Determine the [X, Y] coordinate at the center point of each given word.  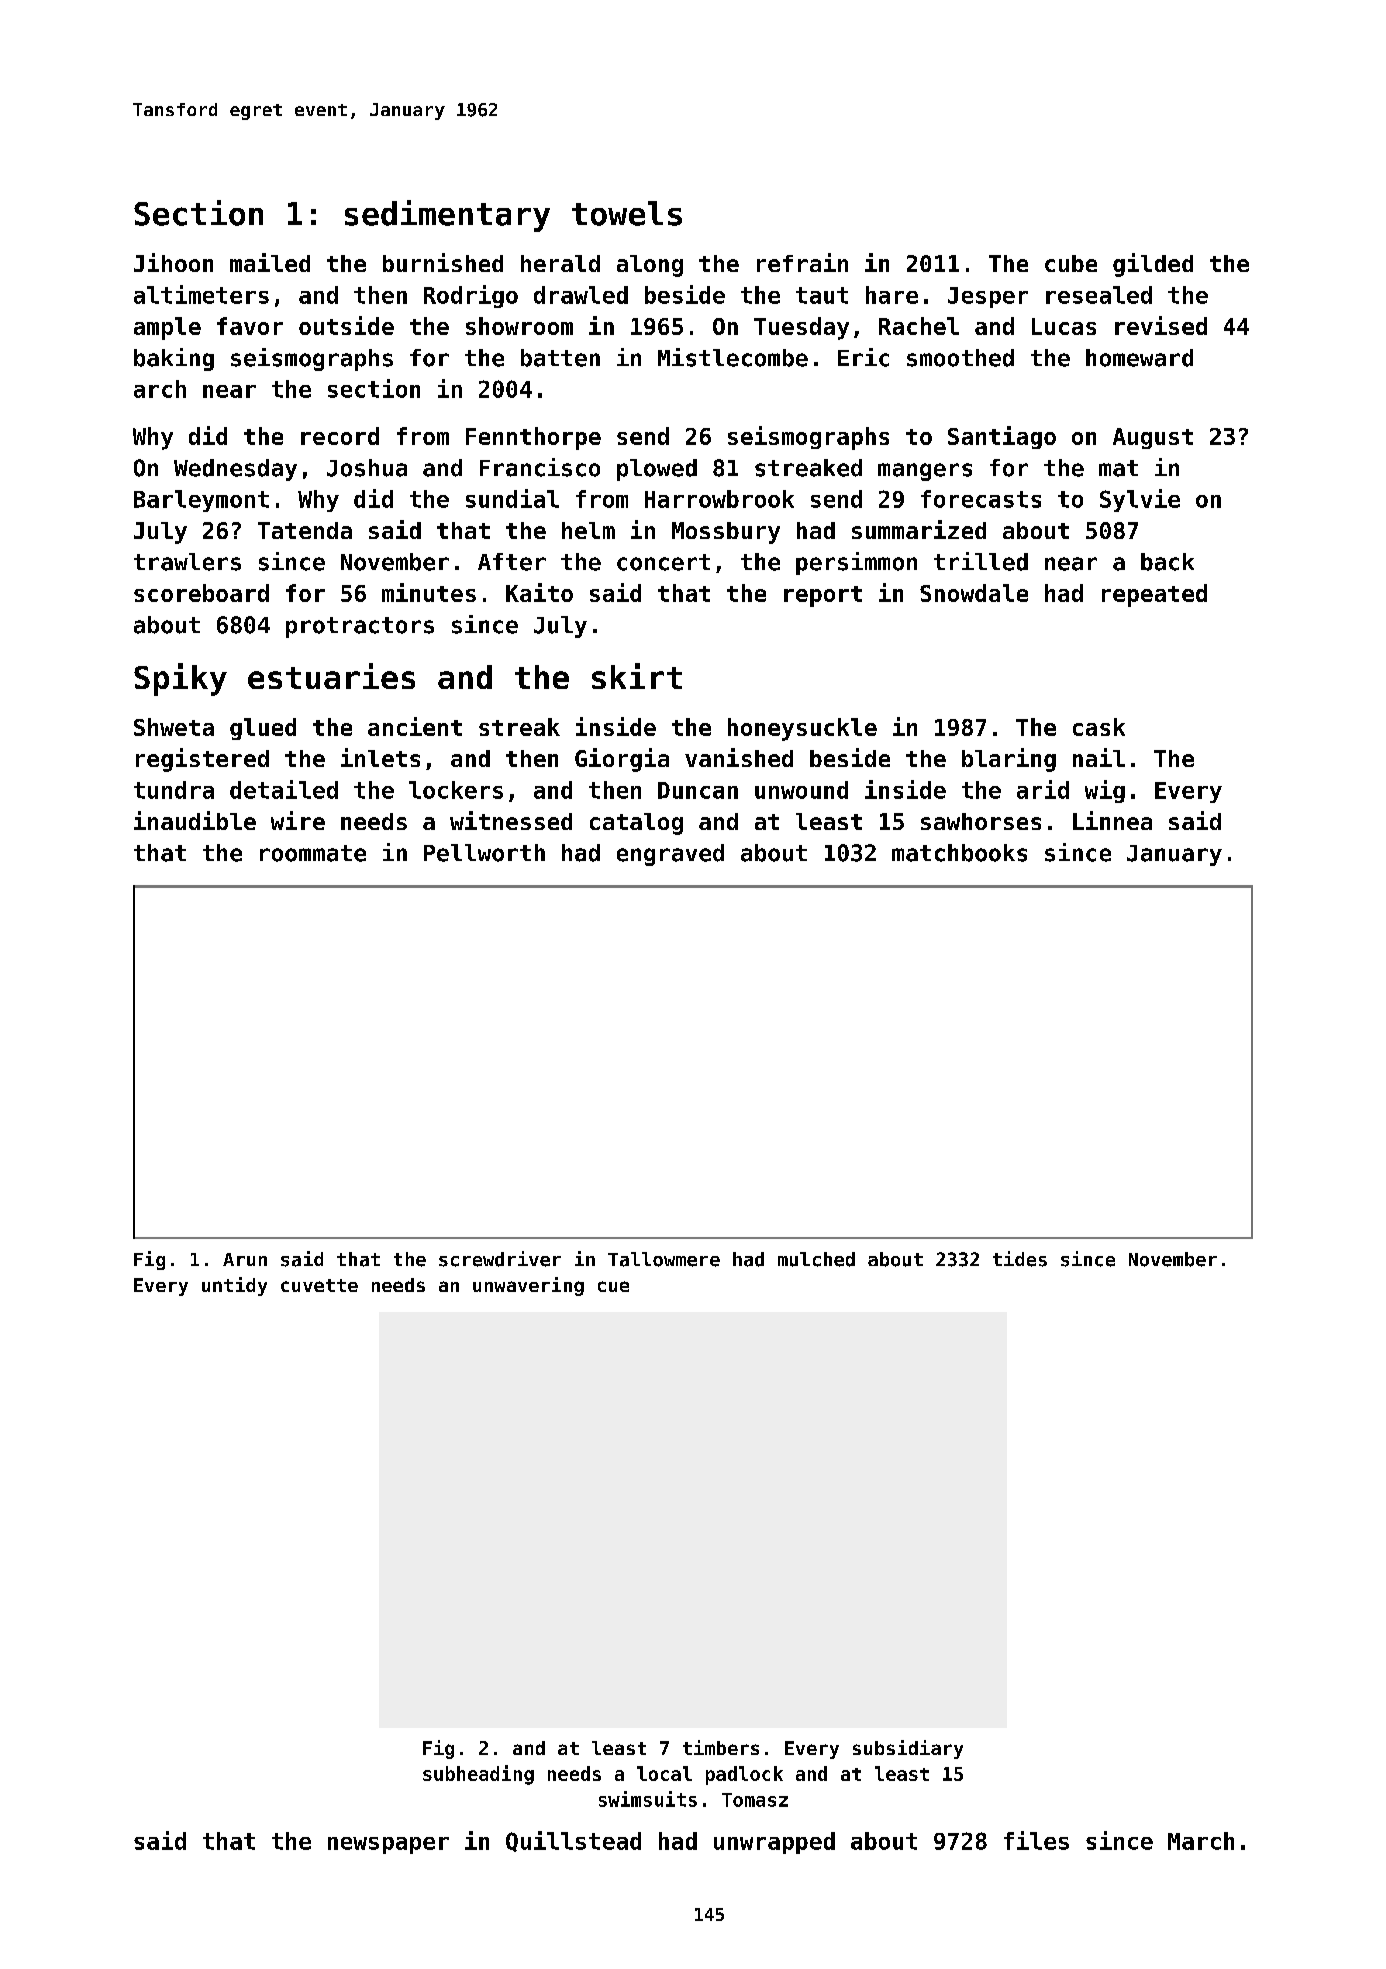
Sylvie [1140, 500]
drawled [581, 295]
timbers [721, 1747]
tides [1020, 1259]
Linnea [1112, 820]
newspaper [388, 1845]
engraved [670, 855]
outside [346, 325]
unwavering [528, 1286]
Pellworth [484, 853]
